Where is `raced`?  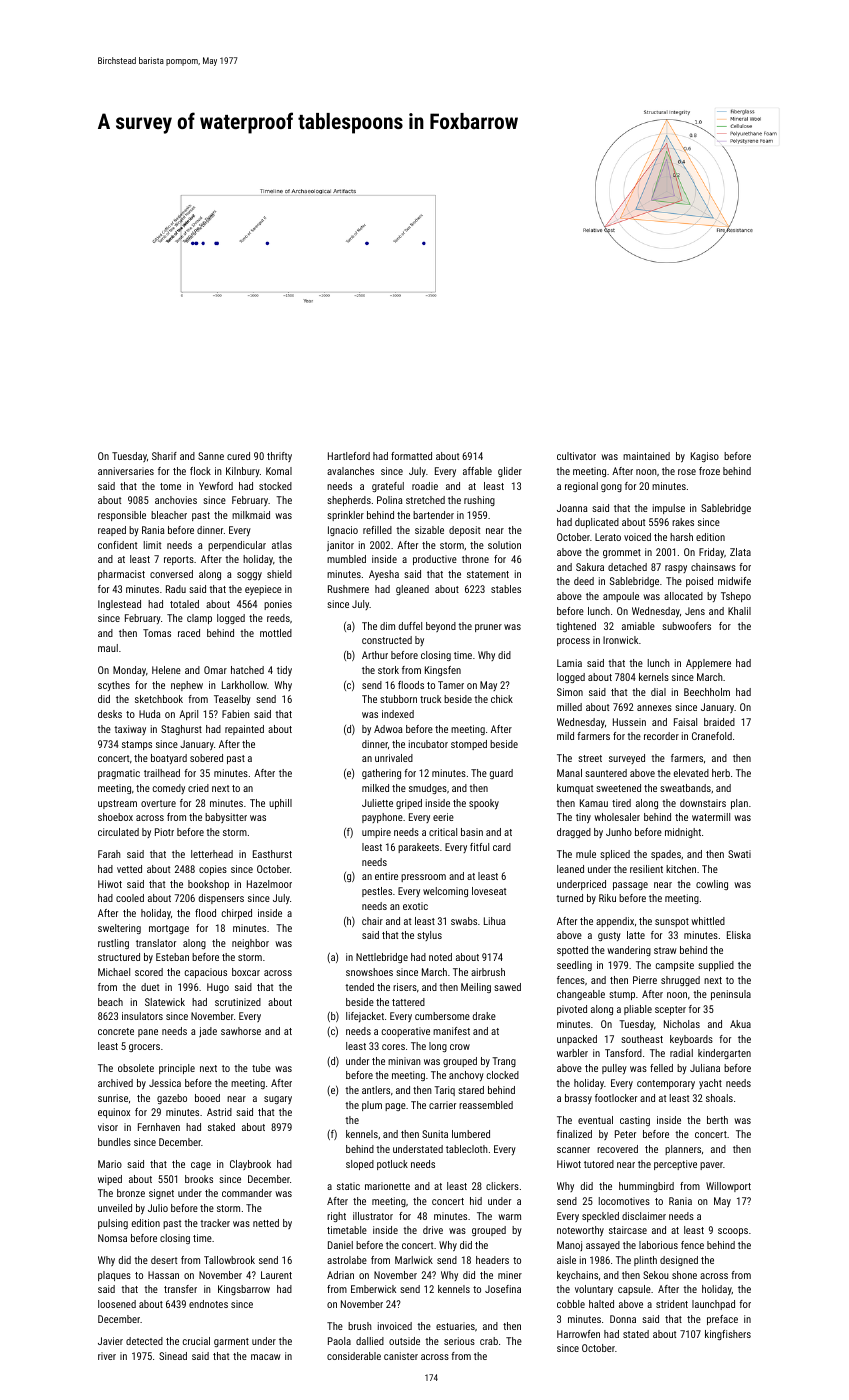
raced is located at coordinates (189, 633).
